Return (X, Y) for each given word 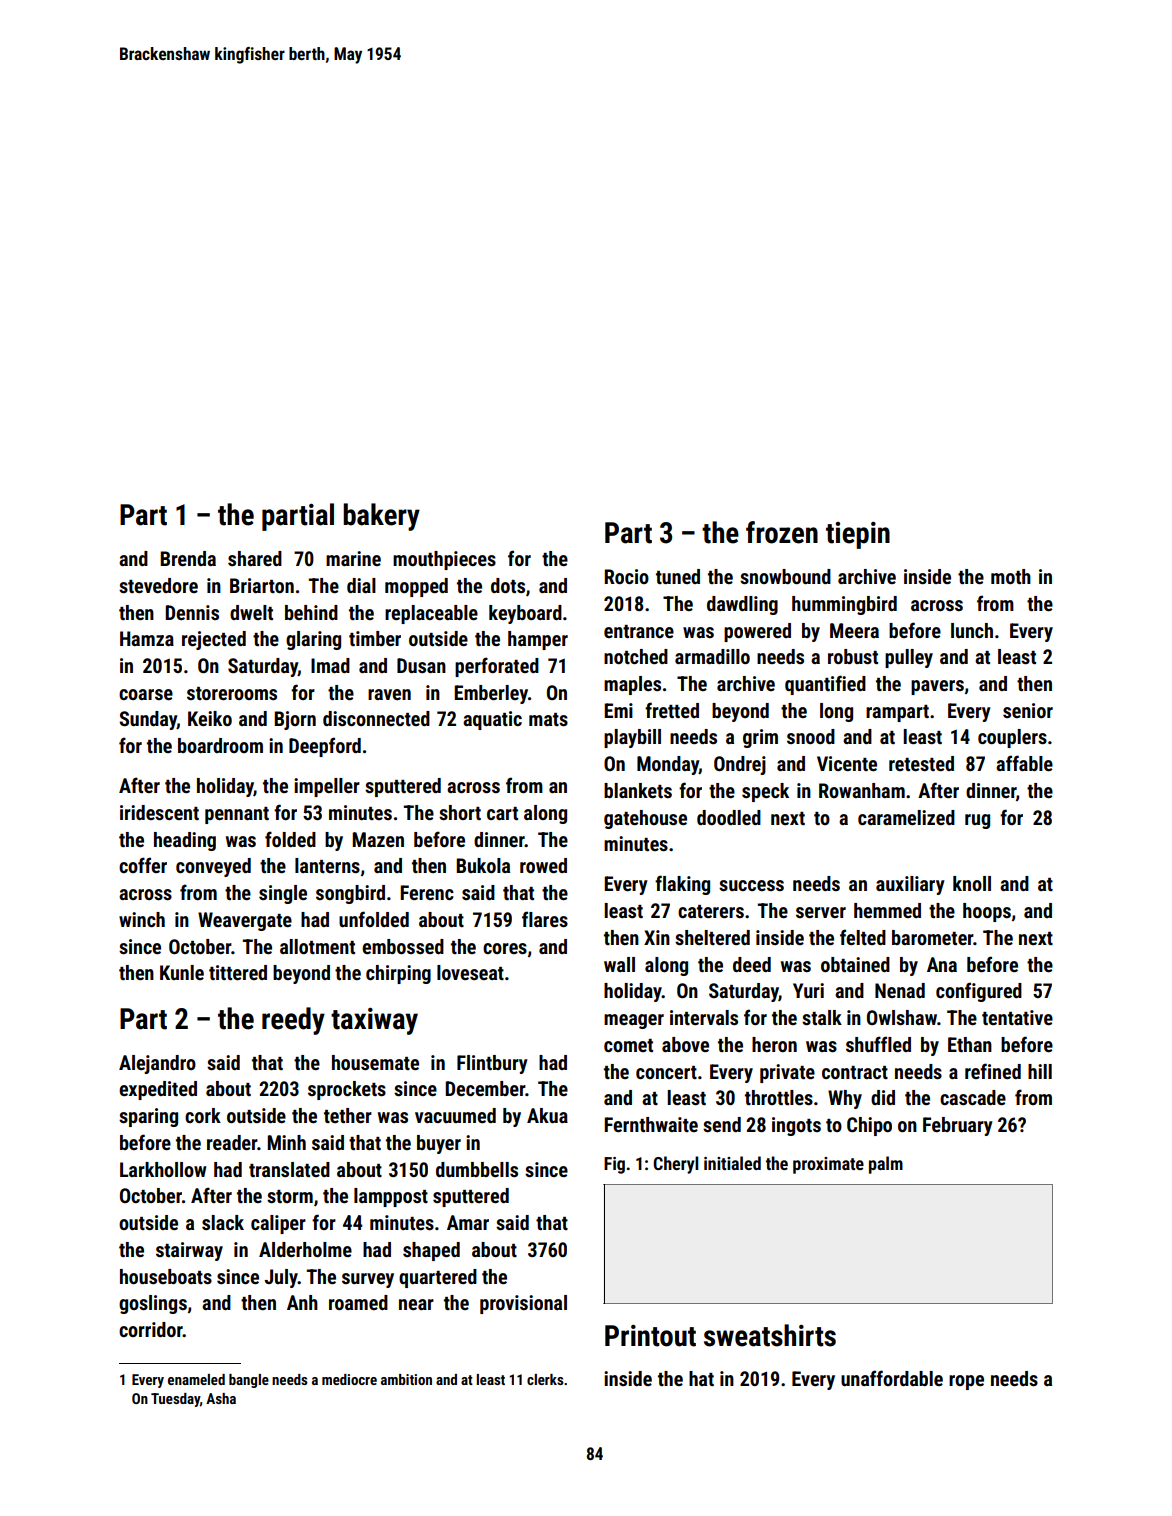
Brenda (188, 558)
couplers (1012, 738)
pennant (237, 815)
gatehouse (645, 819)
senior (1028, 710)
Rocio (626, 576)
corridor (151, 1329)
